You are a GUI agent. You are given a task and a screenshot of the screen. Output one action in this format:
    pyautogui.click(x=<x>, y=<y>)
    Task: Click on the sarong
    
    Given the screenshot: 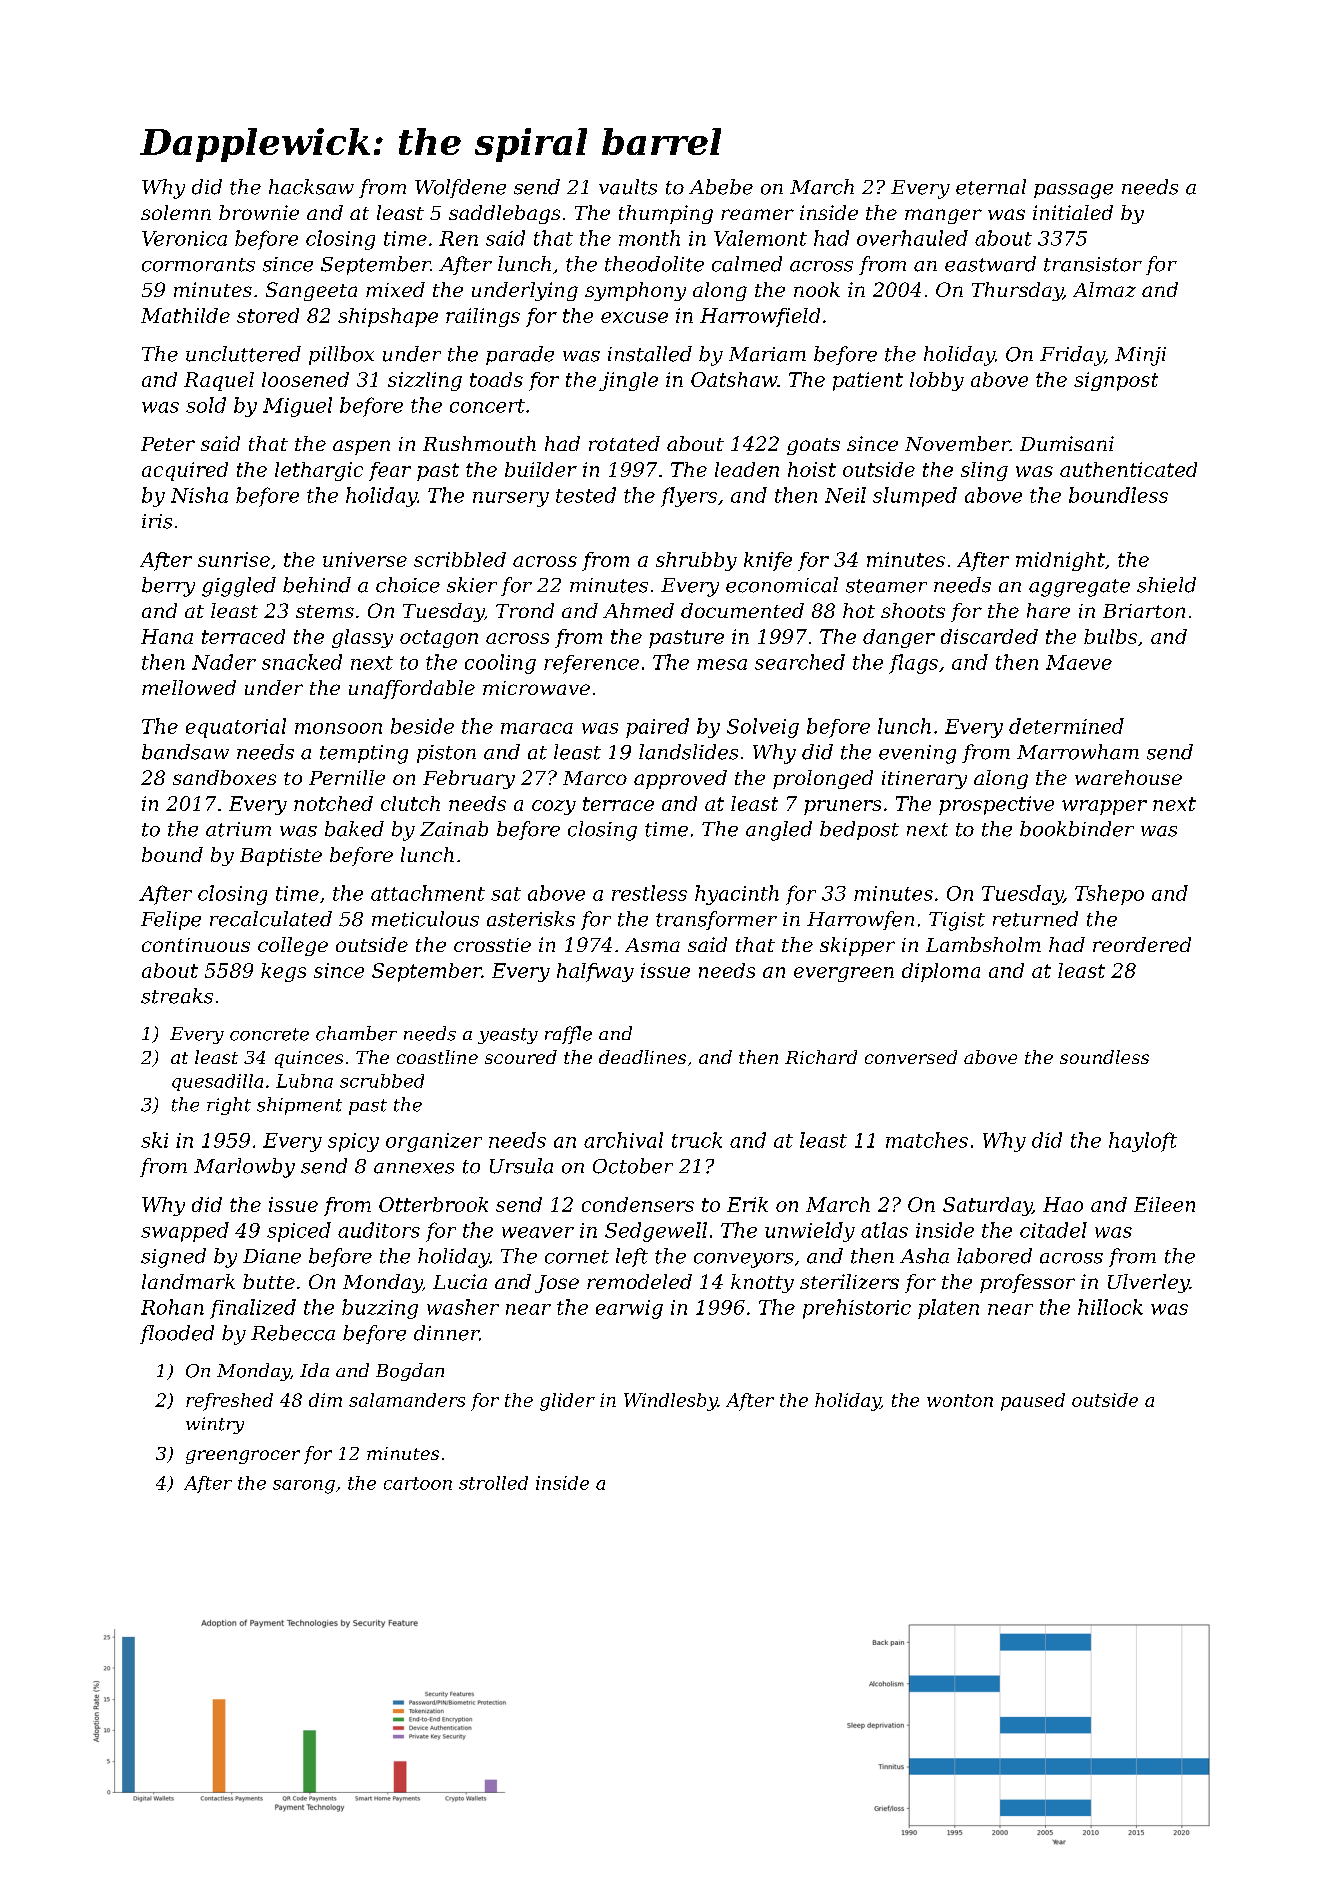 What is the action you would take?
    pyautogui.click(x=304, y=1487)
